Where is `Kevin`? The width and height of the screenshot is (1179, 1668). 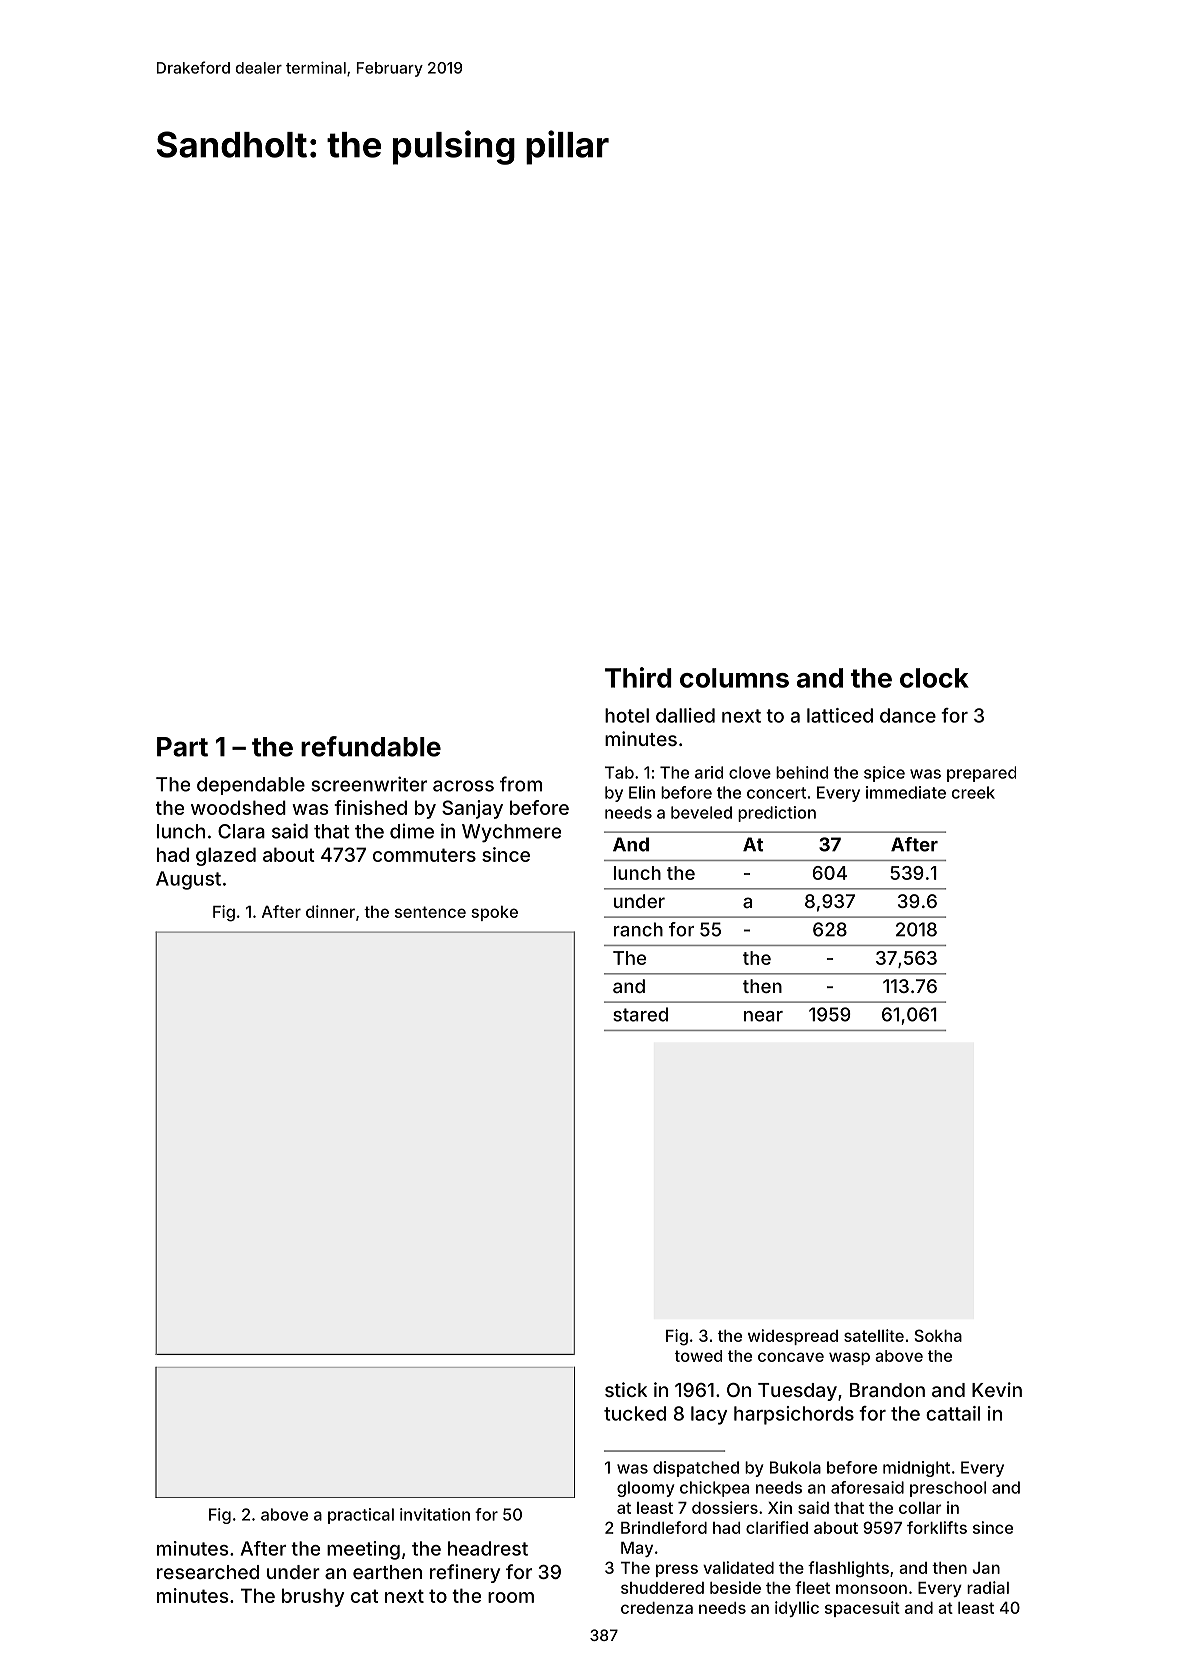 Kevin is located at coordinates (997, 1389).
